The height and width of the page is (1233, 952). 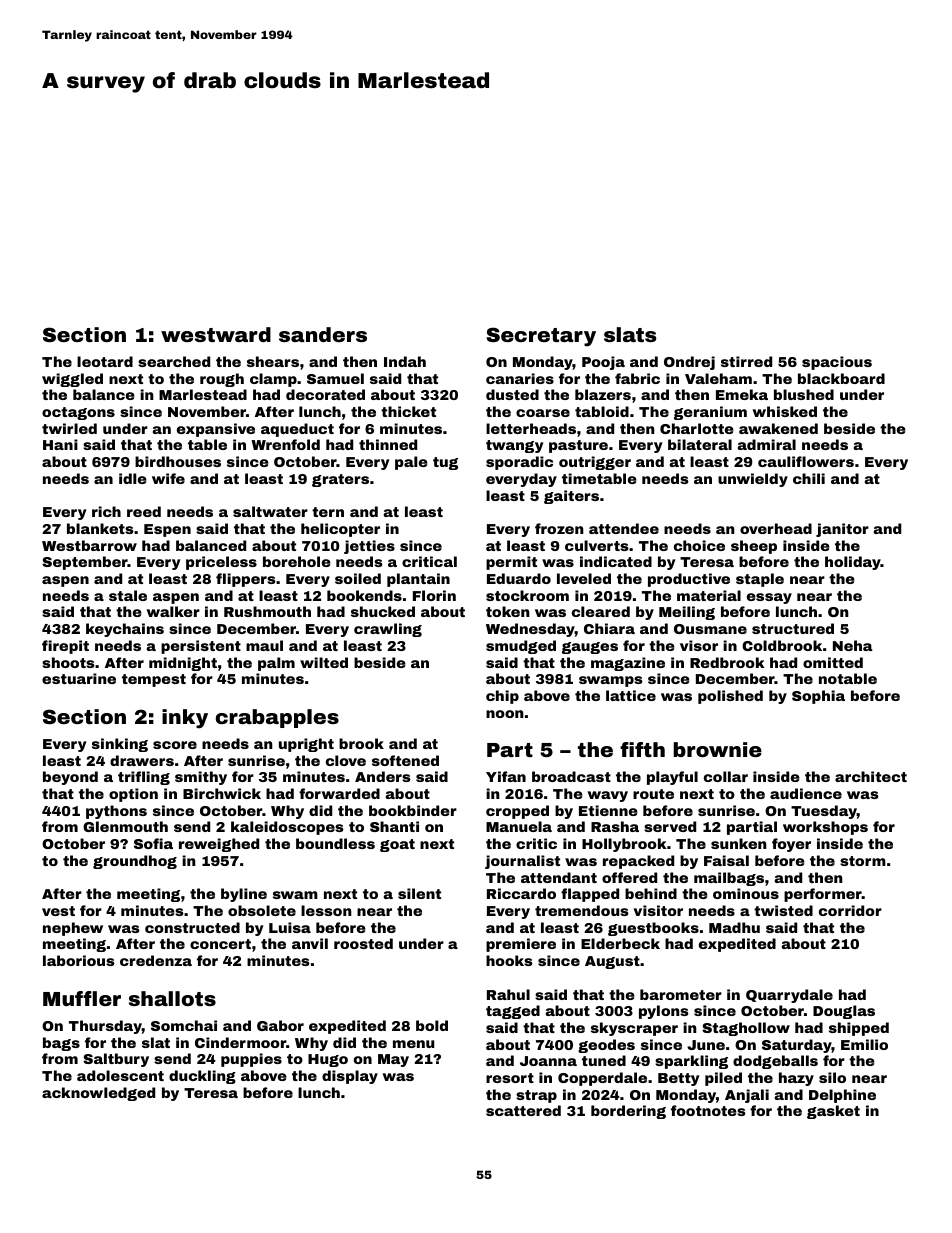 What do you see at coordinates (246, 580) in the page?
I see `flippers` at bounding box center [246, 580].
